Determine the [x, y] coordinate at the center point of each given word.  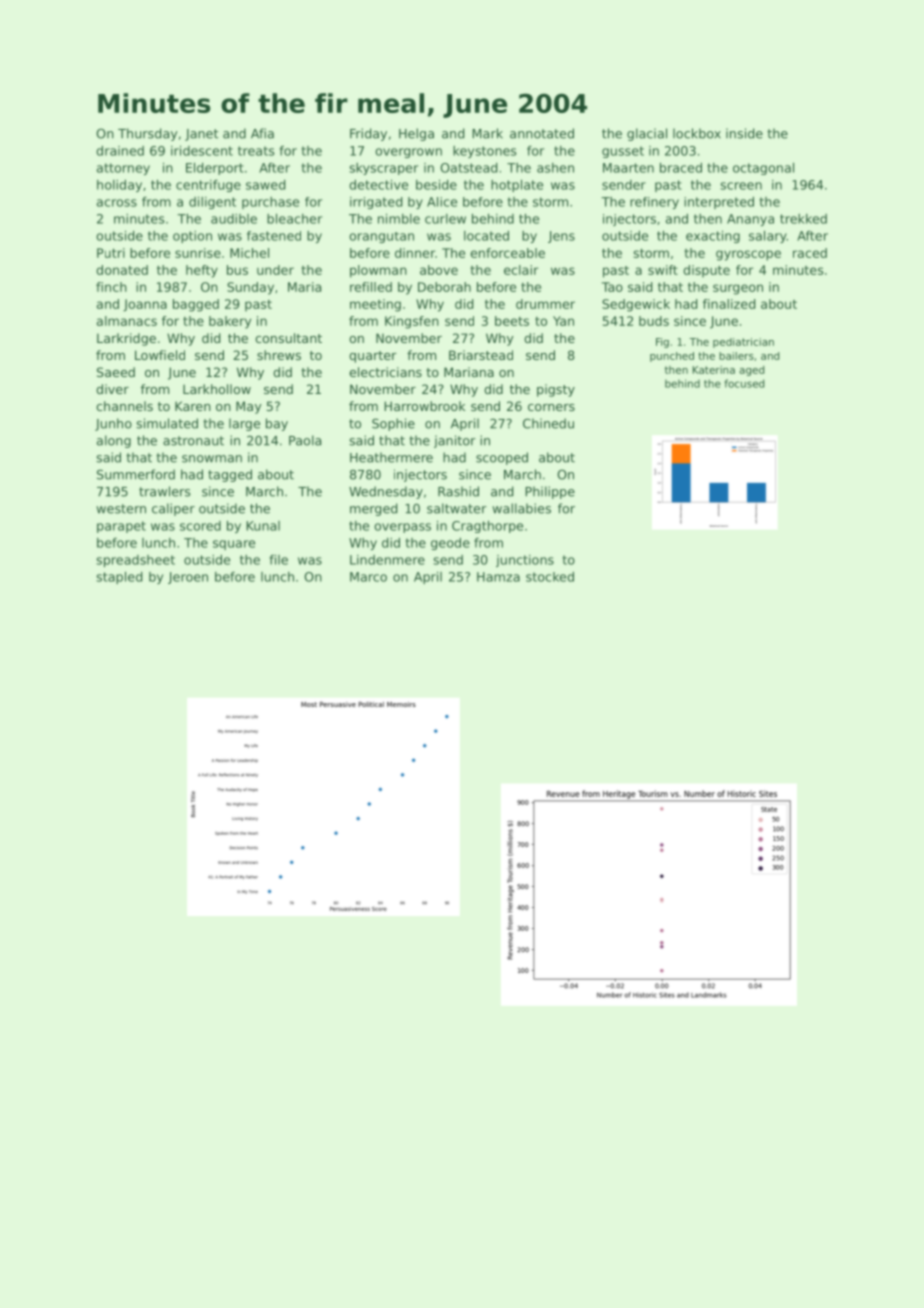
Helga [416, 134]
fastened [274, 236]
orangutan [382, 237]
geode [450, 544]
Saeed [116, 372]
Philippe [550, 492]
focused [744, 383]
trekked [803, 219]
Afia [262, 133]
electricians [385, 372]
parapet [121, 527]
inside [744, 133]
